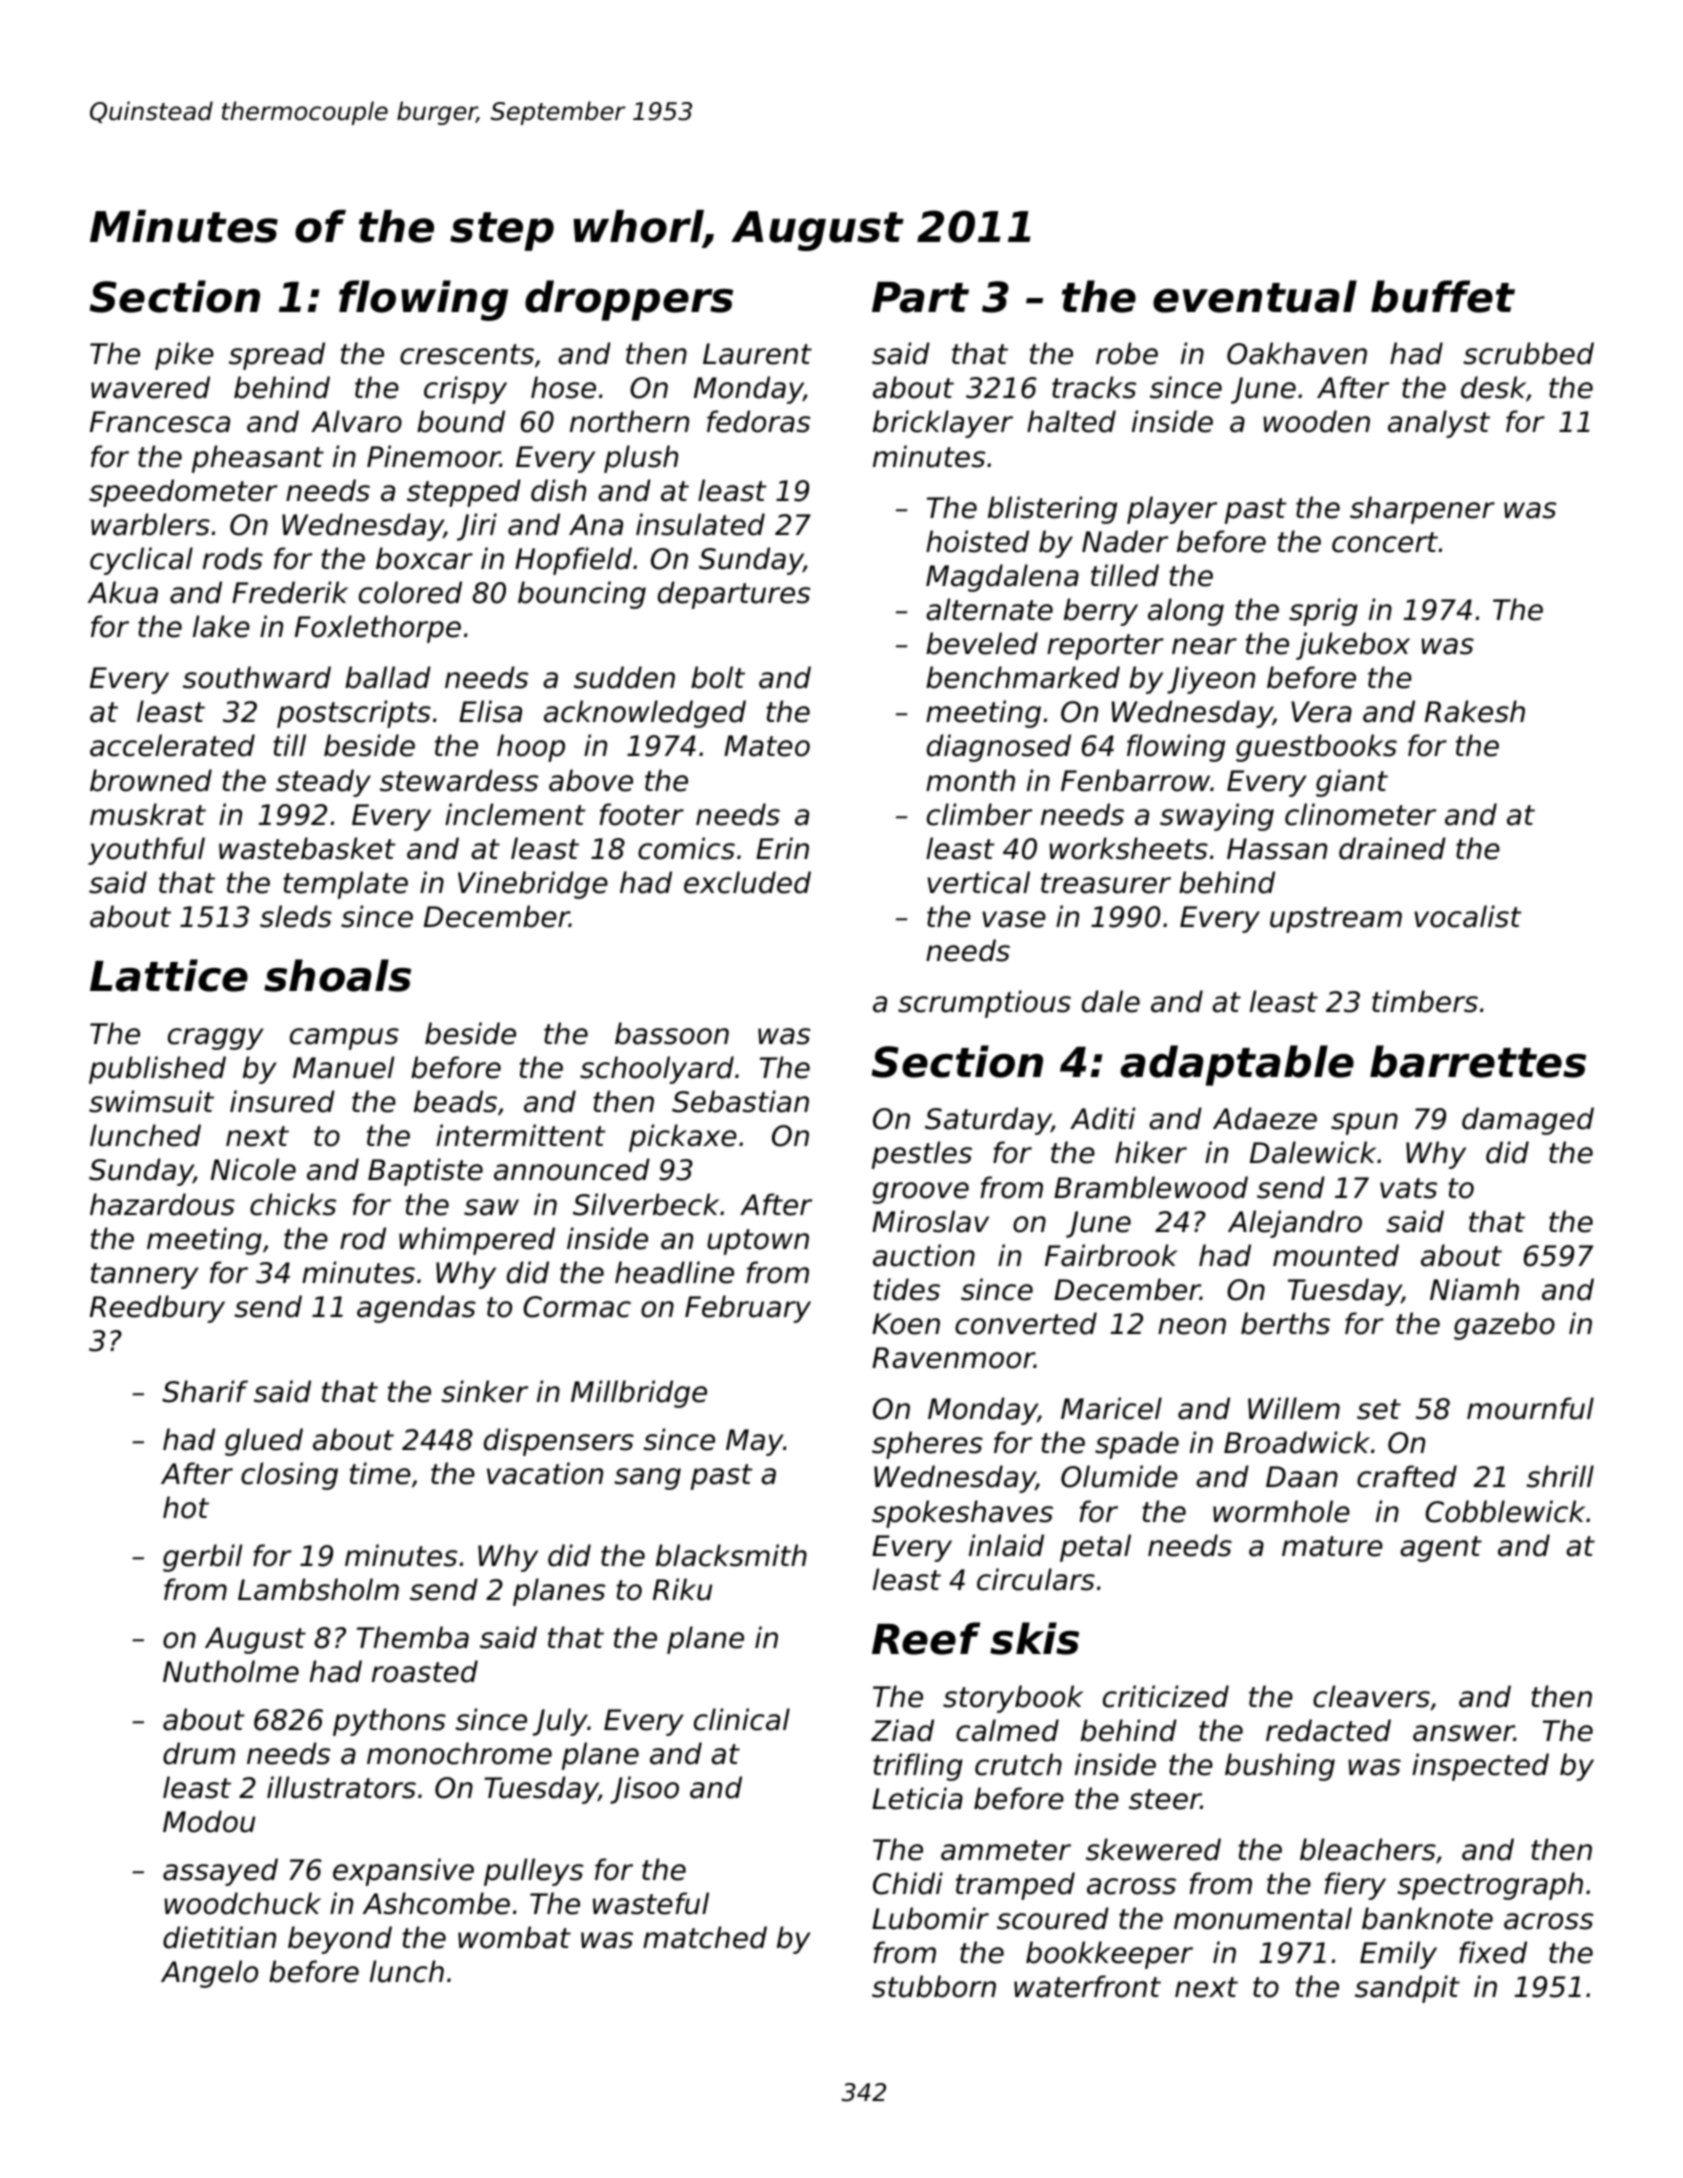 This screenshot has width=1683, height=2178. I want to click on vocalist, so click(1467, 916).
